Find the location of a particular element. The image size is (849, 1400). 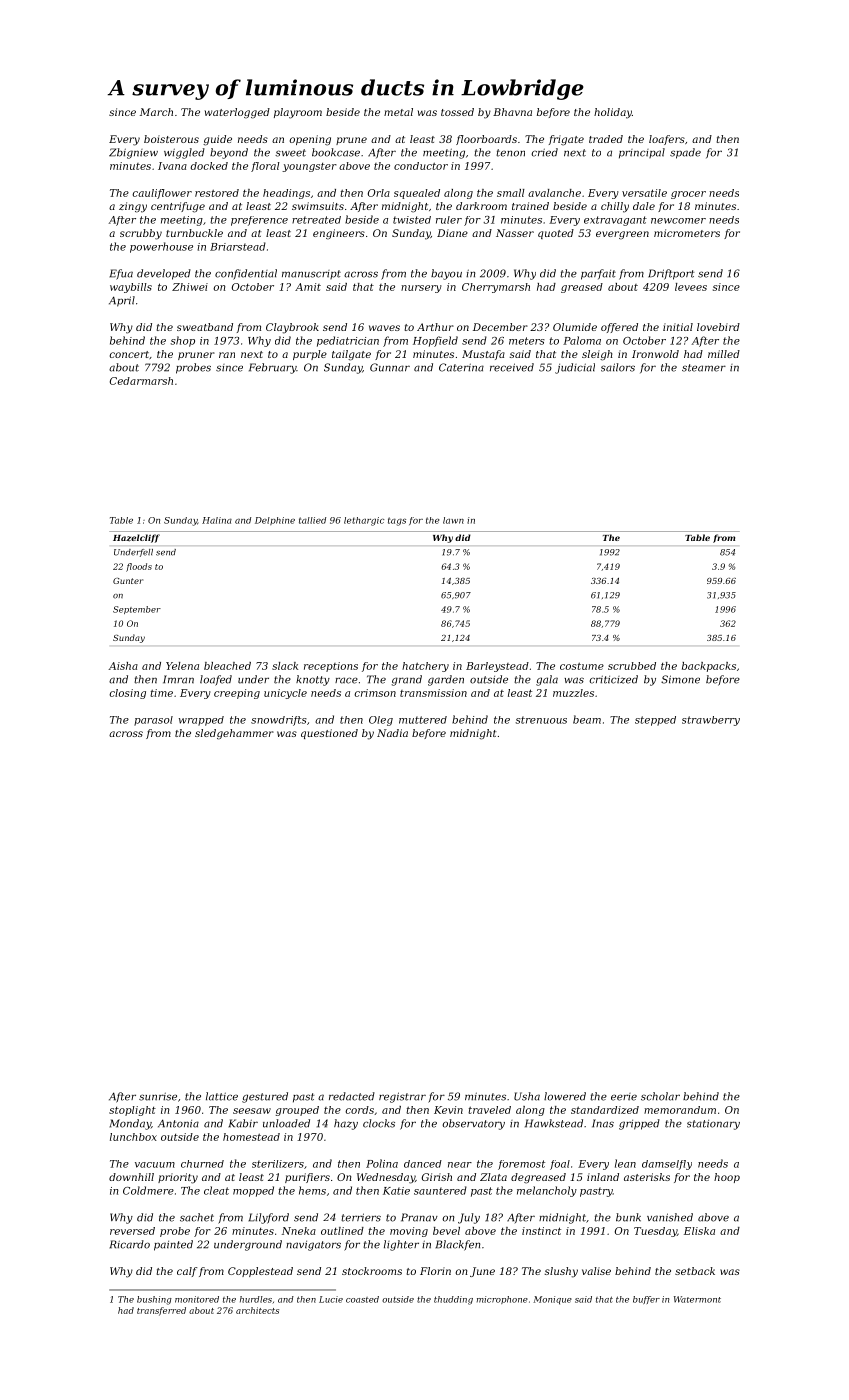

sauntered is located at coordinates (440, 1190).
